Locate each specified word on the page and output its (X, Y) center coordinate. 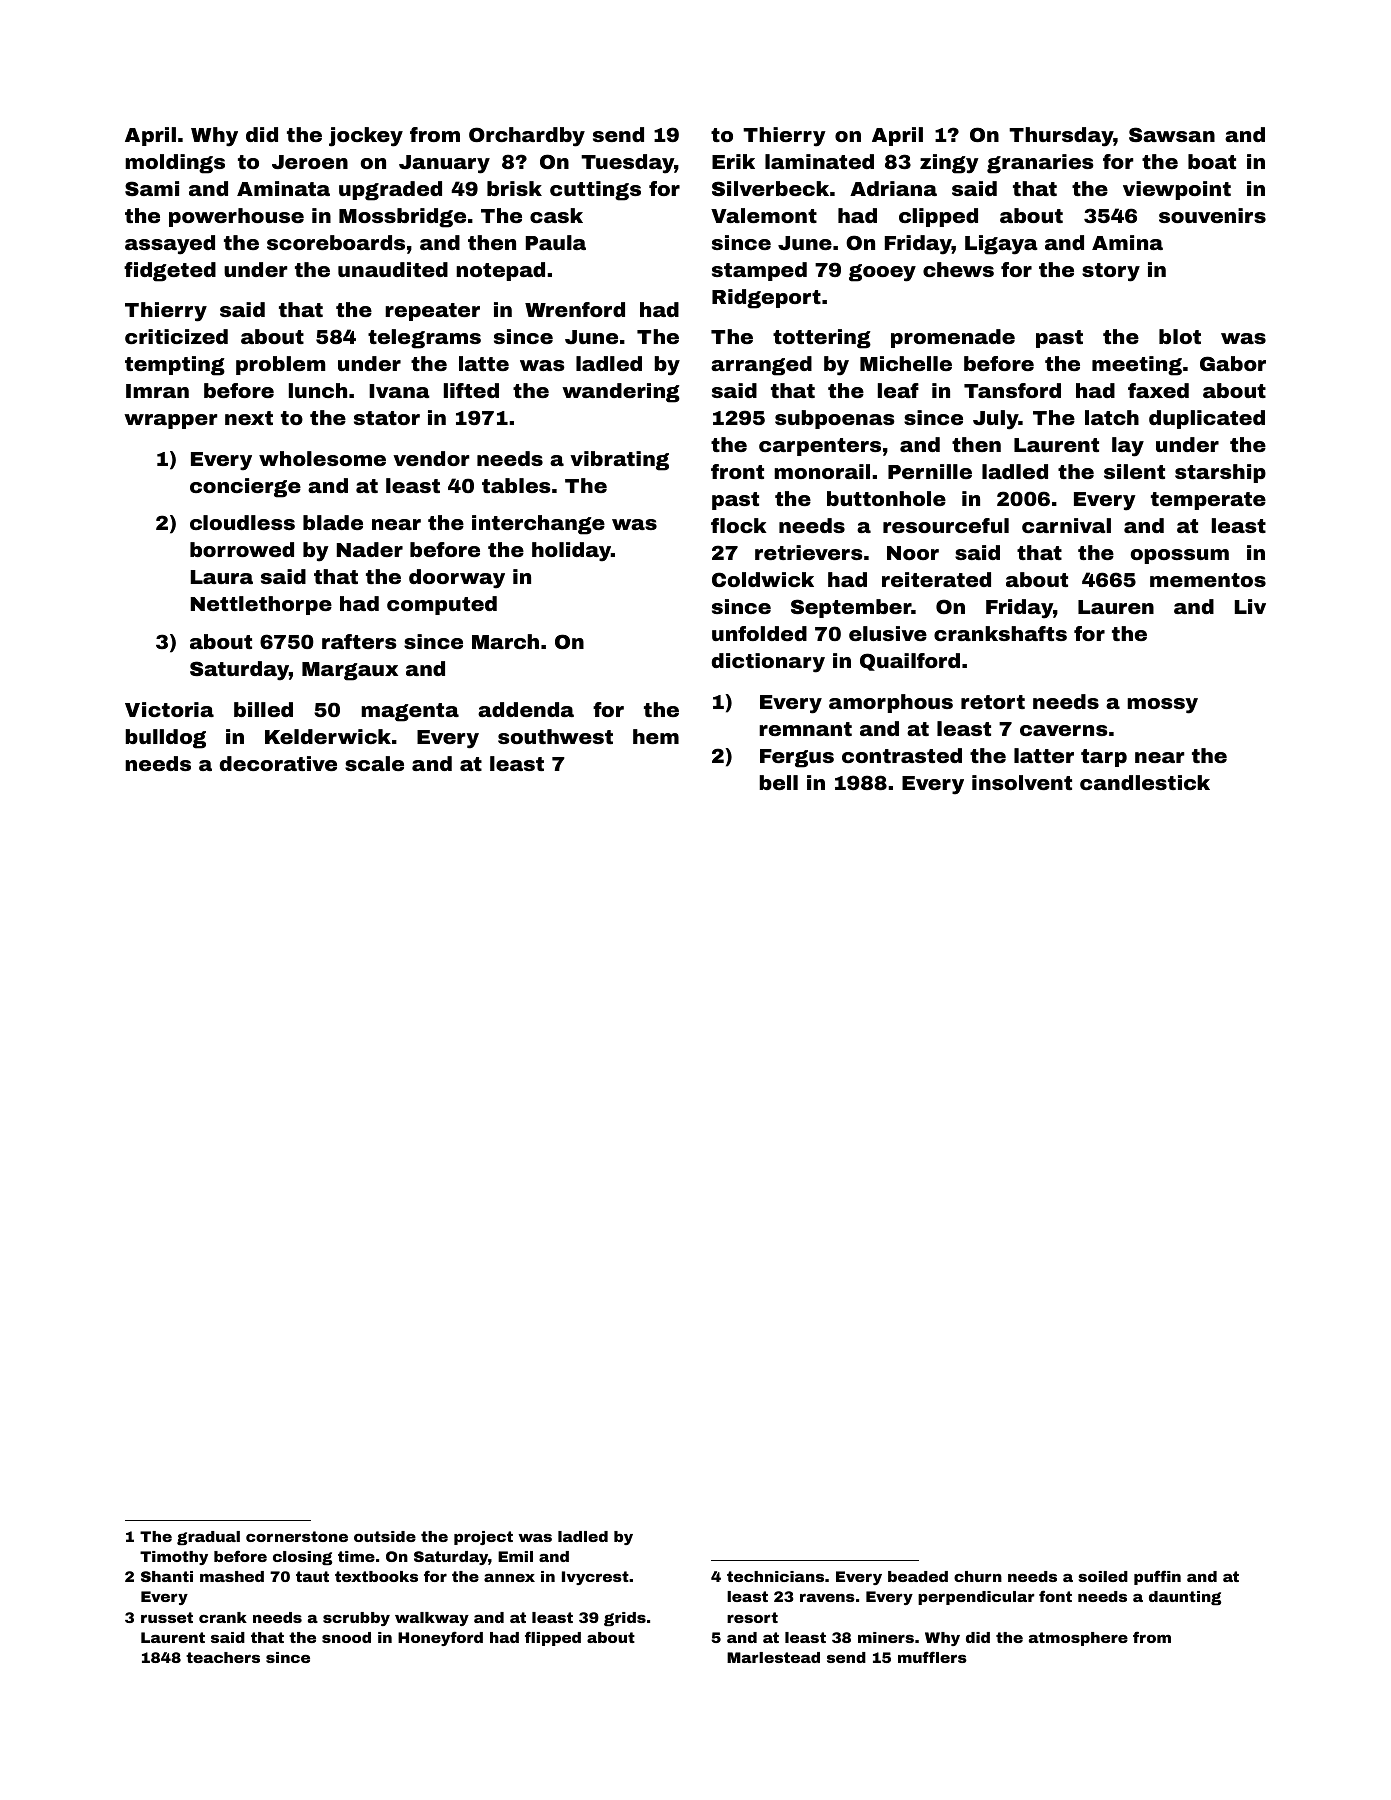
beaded (918, 1576)
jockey (366, 137)
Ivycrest (595, 1578)
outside (385, 1536)
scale (374, 763)
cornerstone (297, 1536)
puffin (1157, 1577)
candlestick (1145, 782)
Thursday (1061, 137)
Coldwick (763, 579)
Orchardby (527, 137)
